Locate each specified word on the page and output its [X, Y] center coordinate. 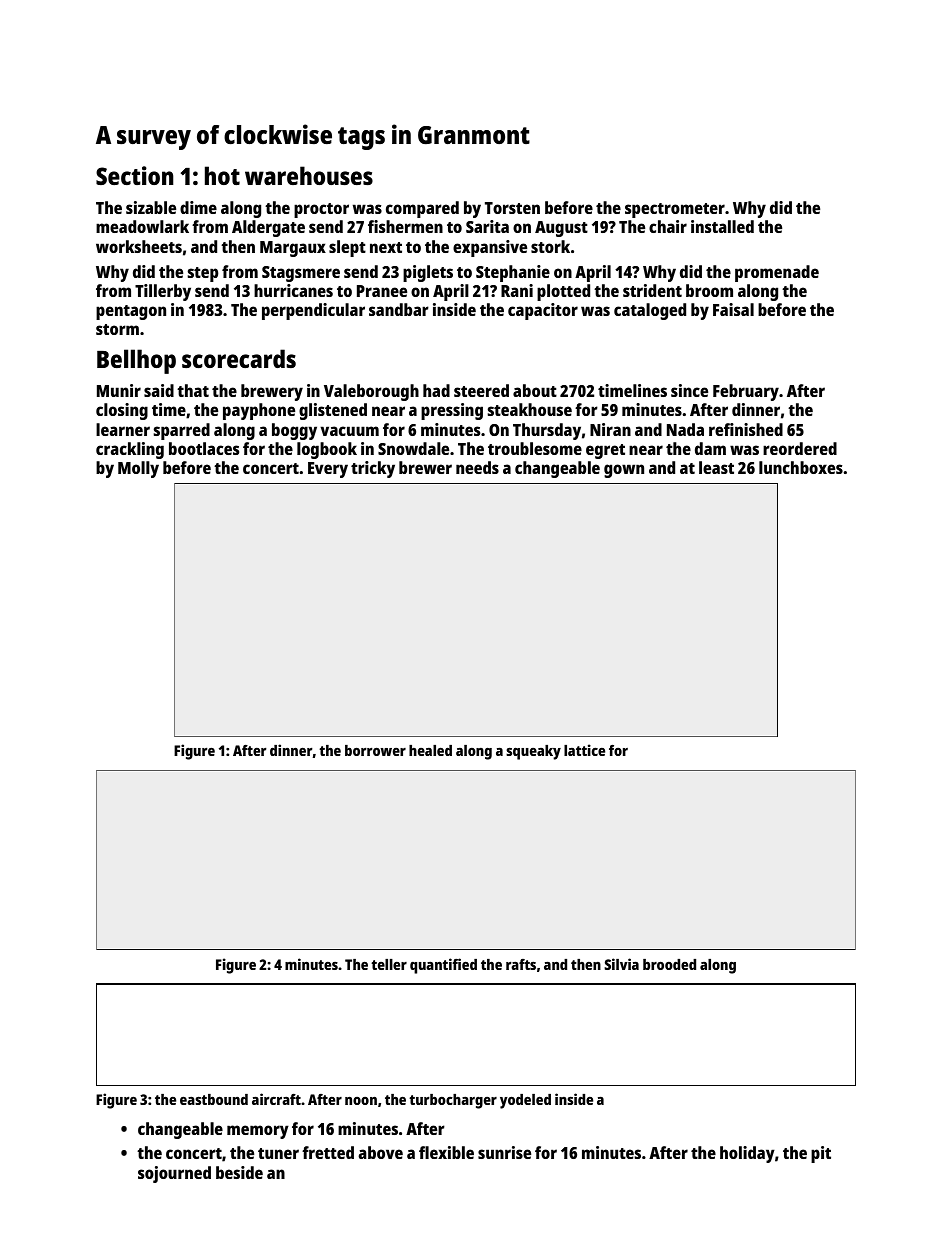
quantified [443, 966]
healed [430, 750]
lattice [584, 750]
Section [134, 175]
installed [722, 226]
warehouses [309, 175]
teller [389, 964]
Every [328, 470]
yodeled [525, 1101]
